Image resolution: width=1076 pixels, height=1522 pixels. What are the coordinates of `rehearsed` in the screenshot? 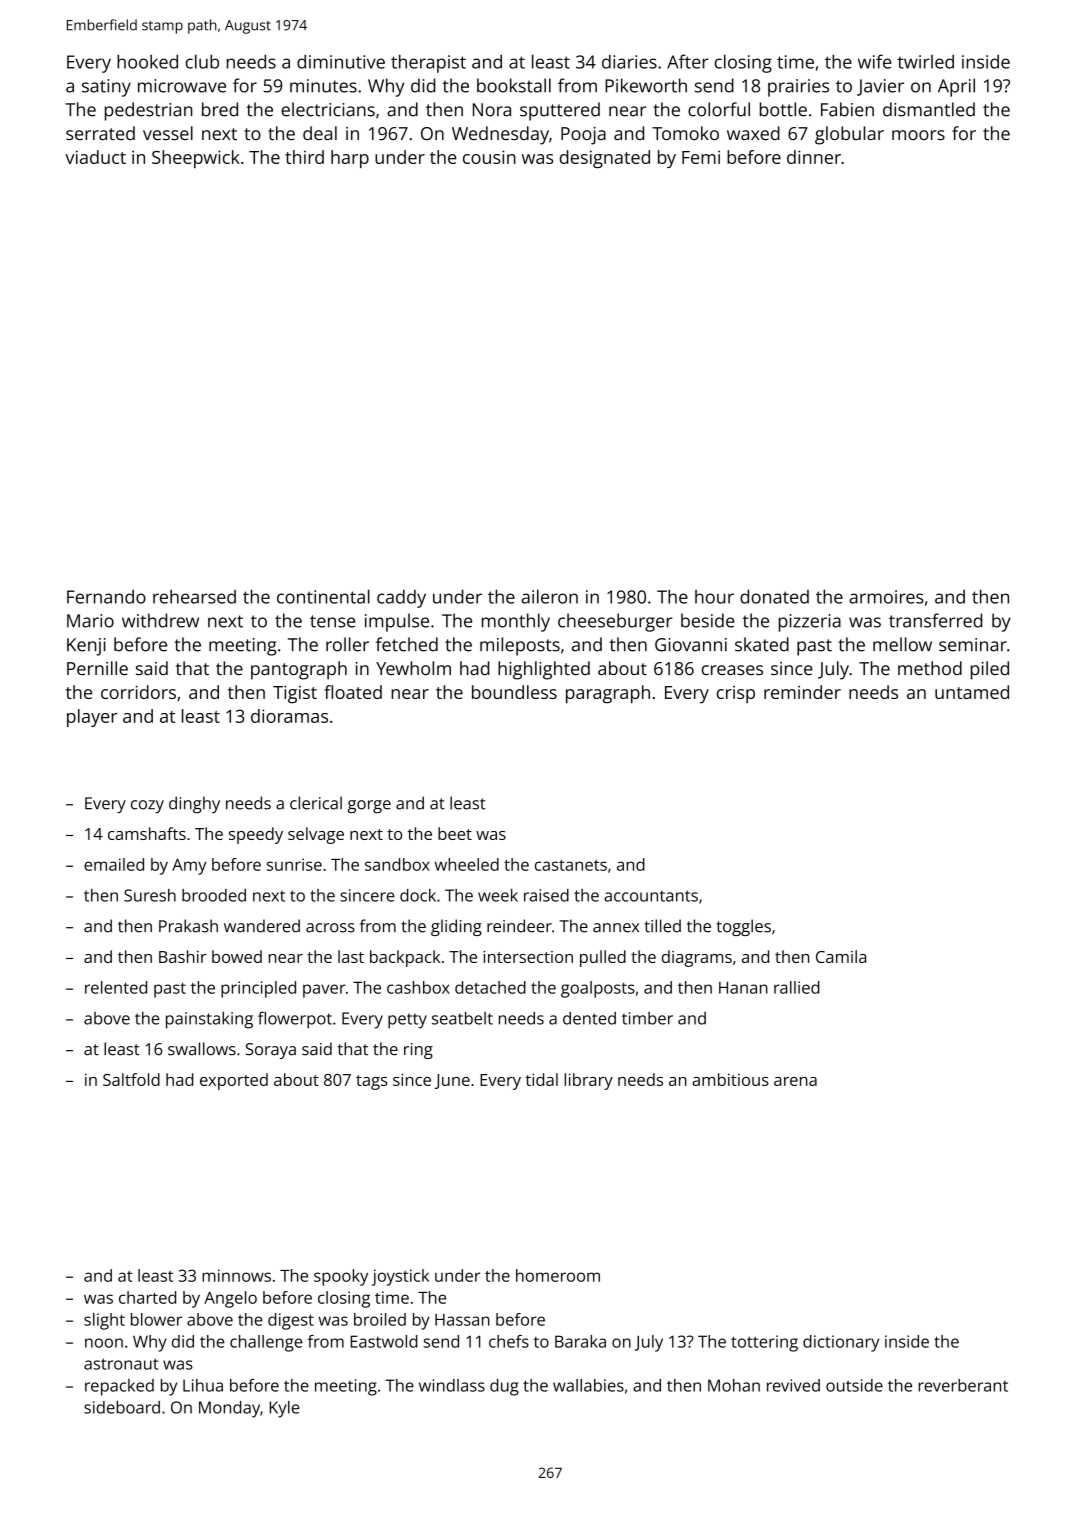 It's located at (194, 596).
